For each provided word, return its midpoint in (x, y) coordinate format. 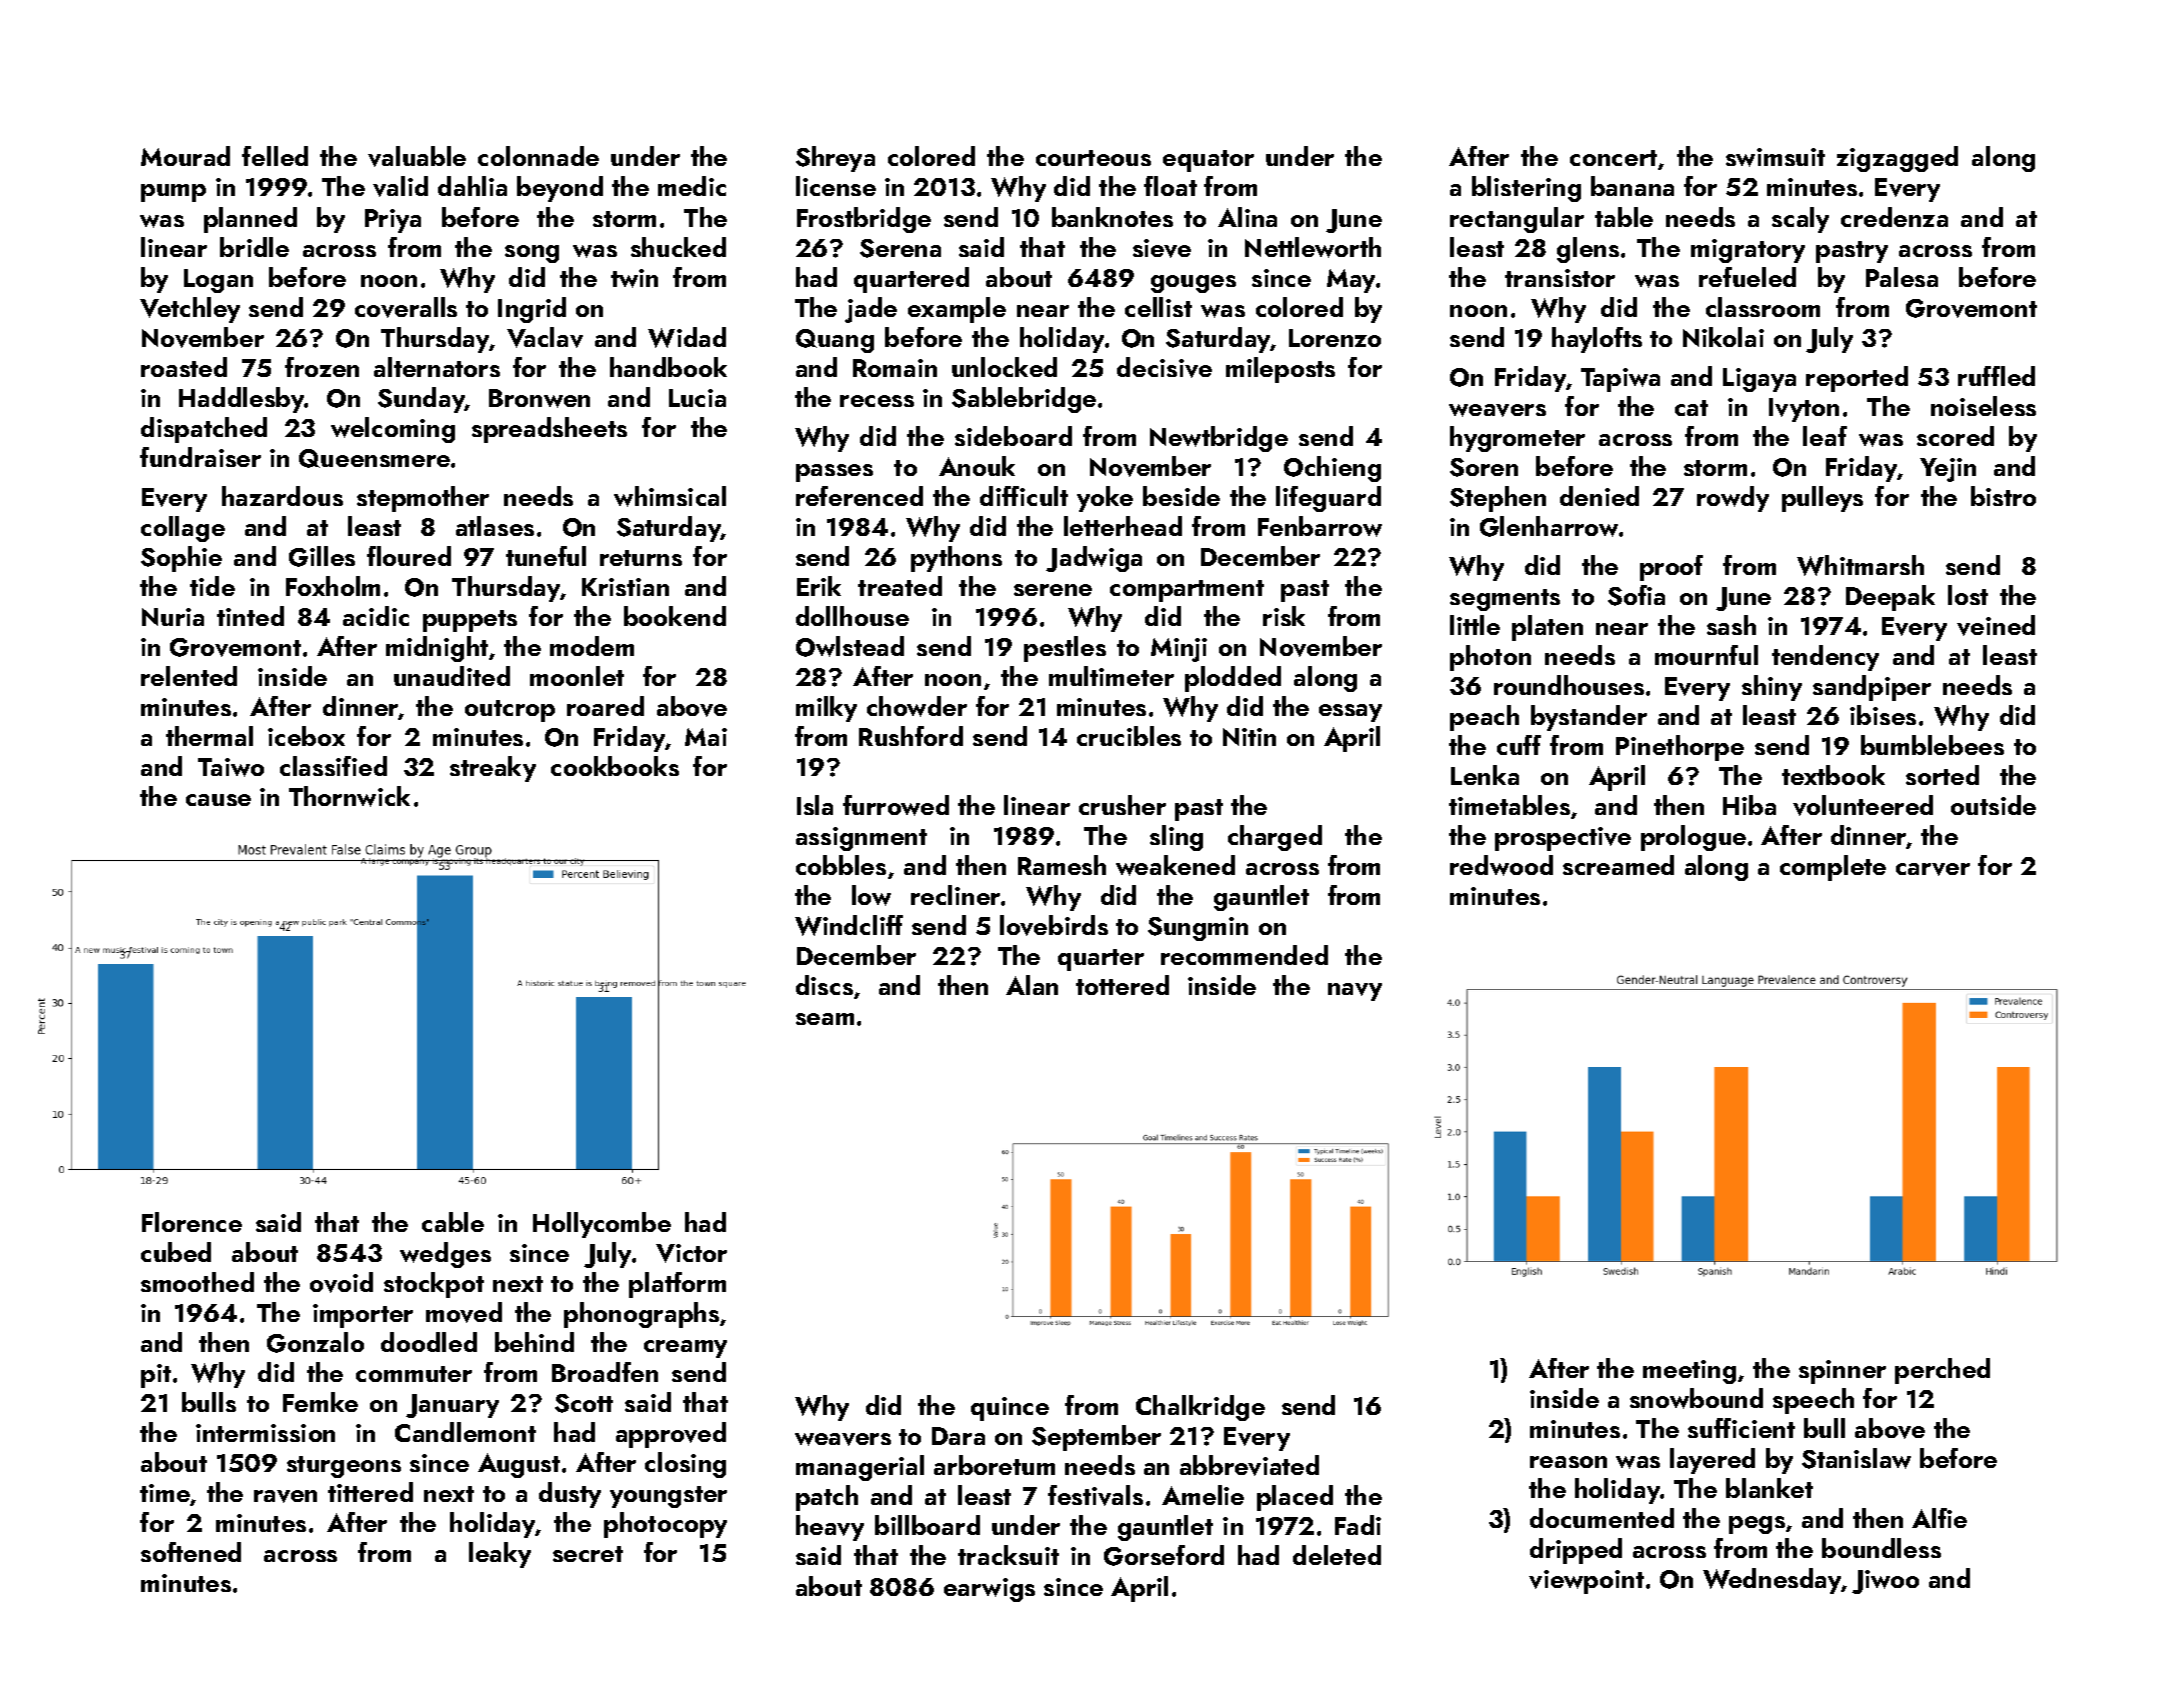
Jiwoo (1885, 1582)
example (957, 310)
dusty (570, 1495)
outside (1993, 805)
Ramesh (1062, 865)
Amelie (1203, 1495)
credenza (1894, 217)
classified (333, 766)
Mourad (185, 156)
